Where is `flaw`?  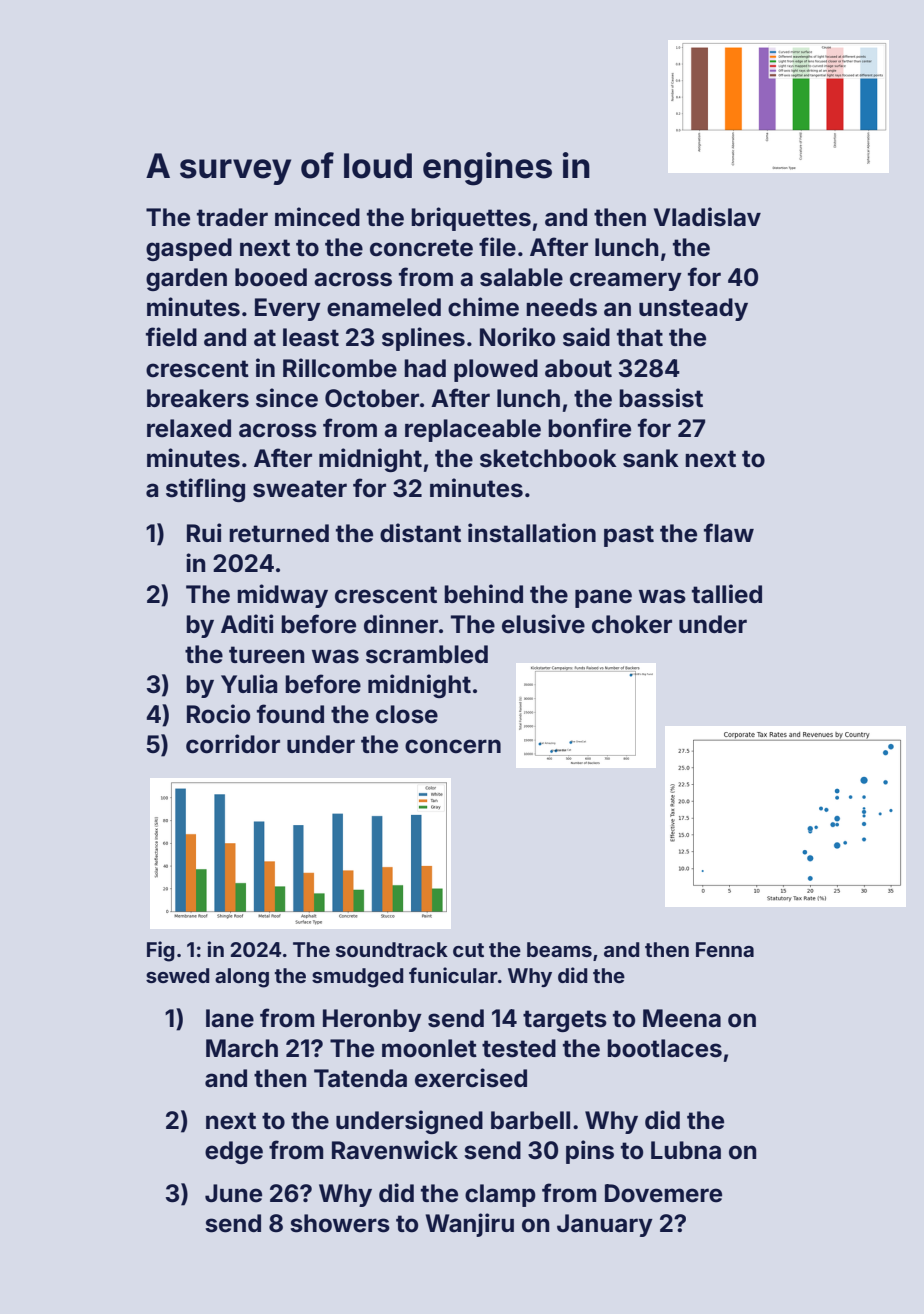 flaw is located at coordinates (729, 533).
